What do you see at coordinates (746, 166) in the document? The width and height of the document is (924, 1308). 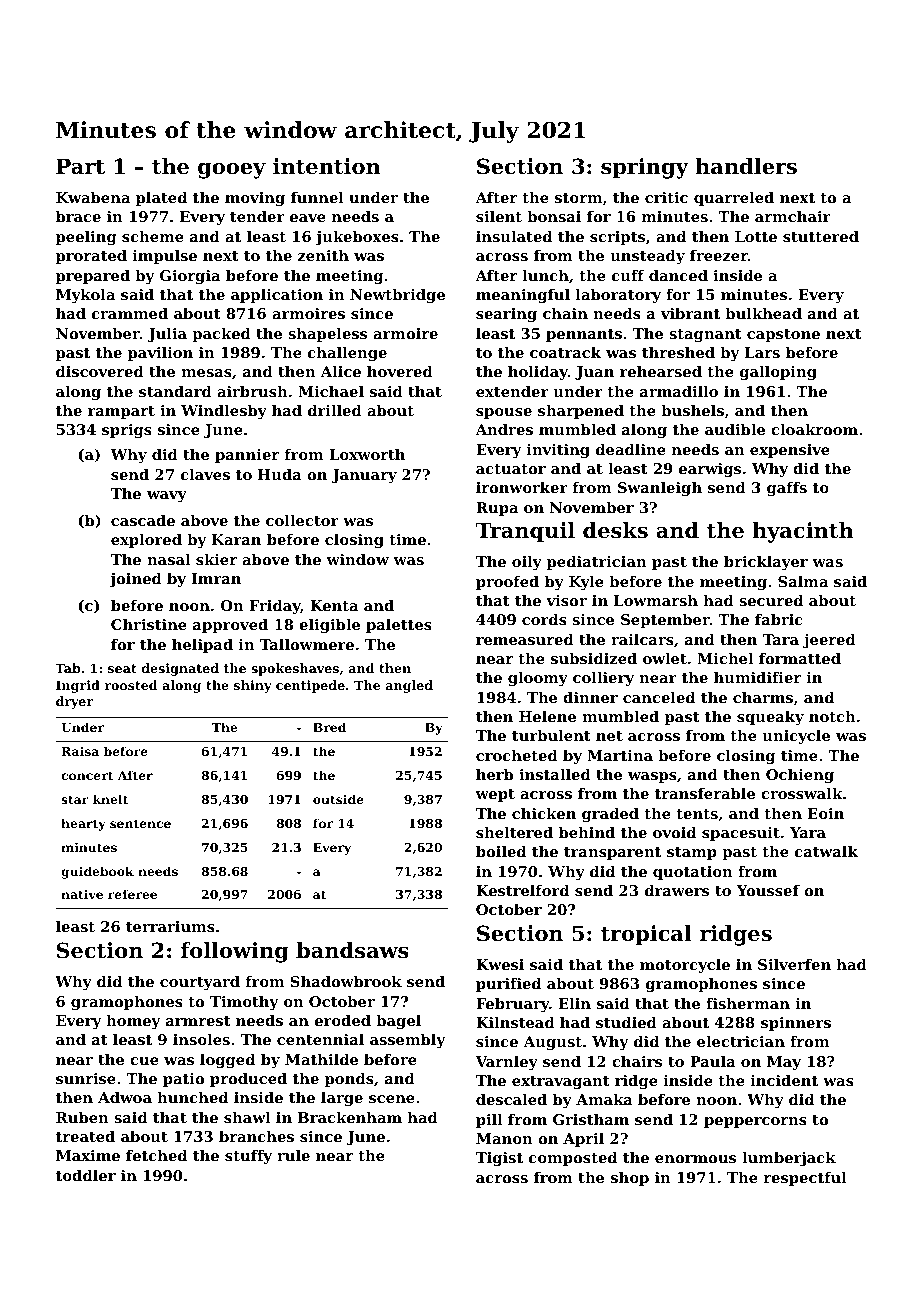 I see `handlers` at bounding box center [746, 166].
